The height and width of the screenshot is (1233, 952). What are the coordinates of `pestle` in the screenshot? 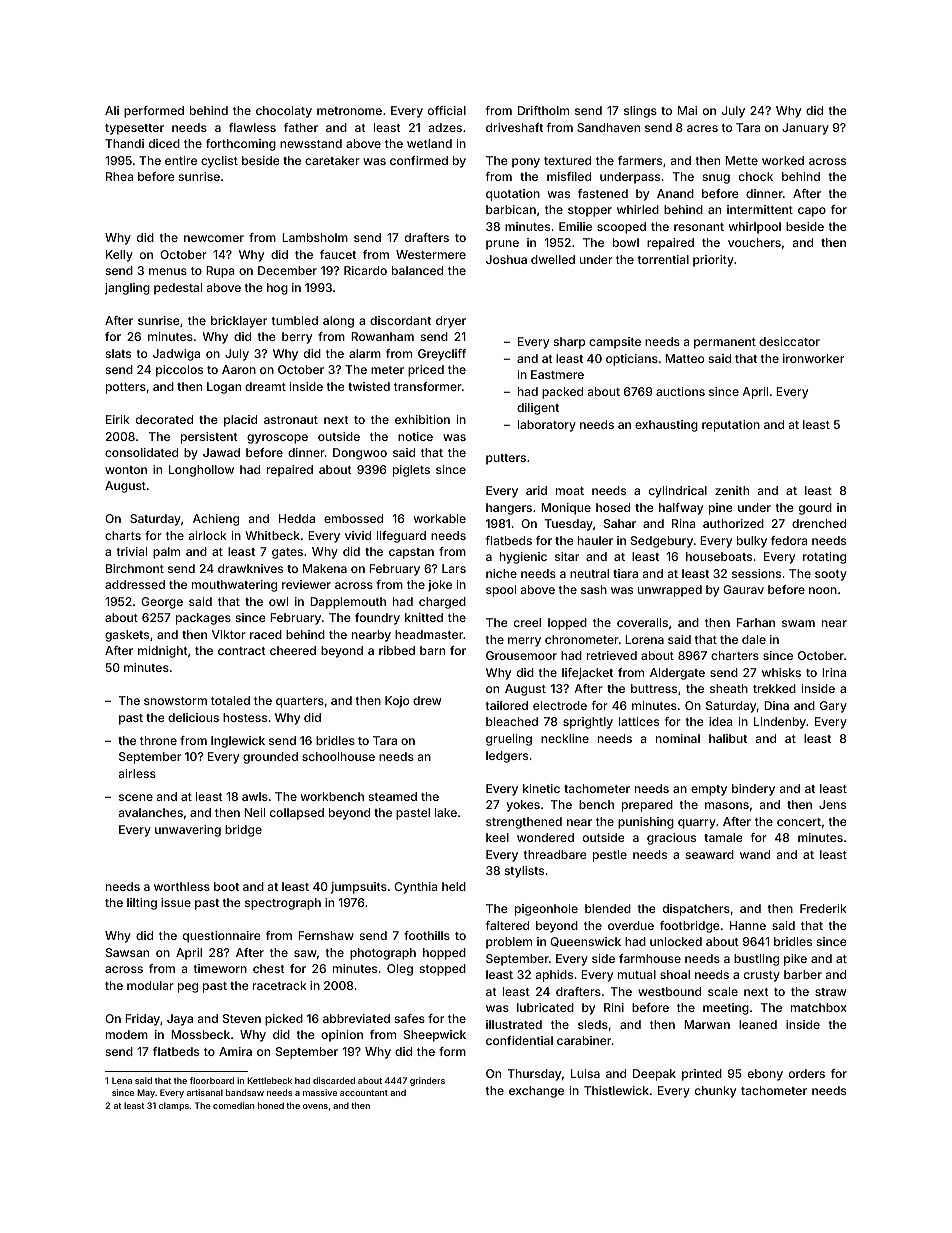 It's located at (610, 856).
